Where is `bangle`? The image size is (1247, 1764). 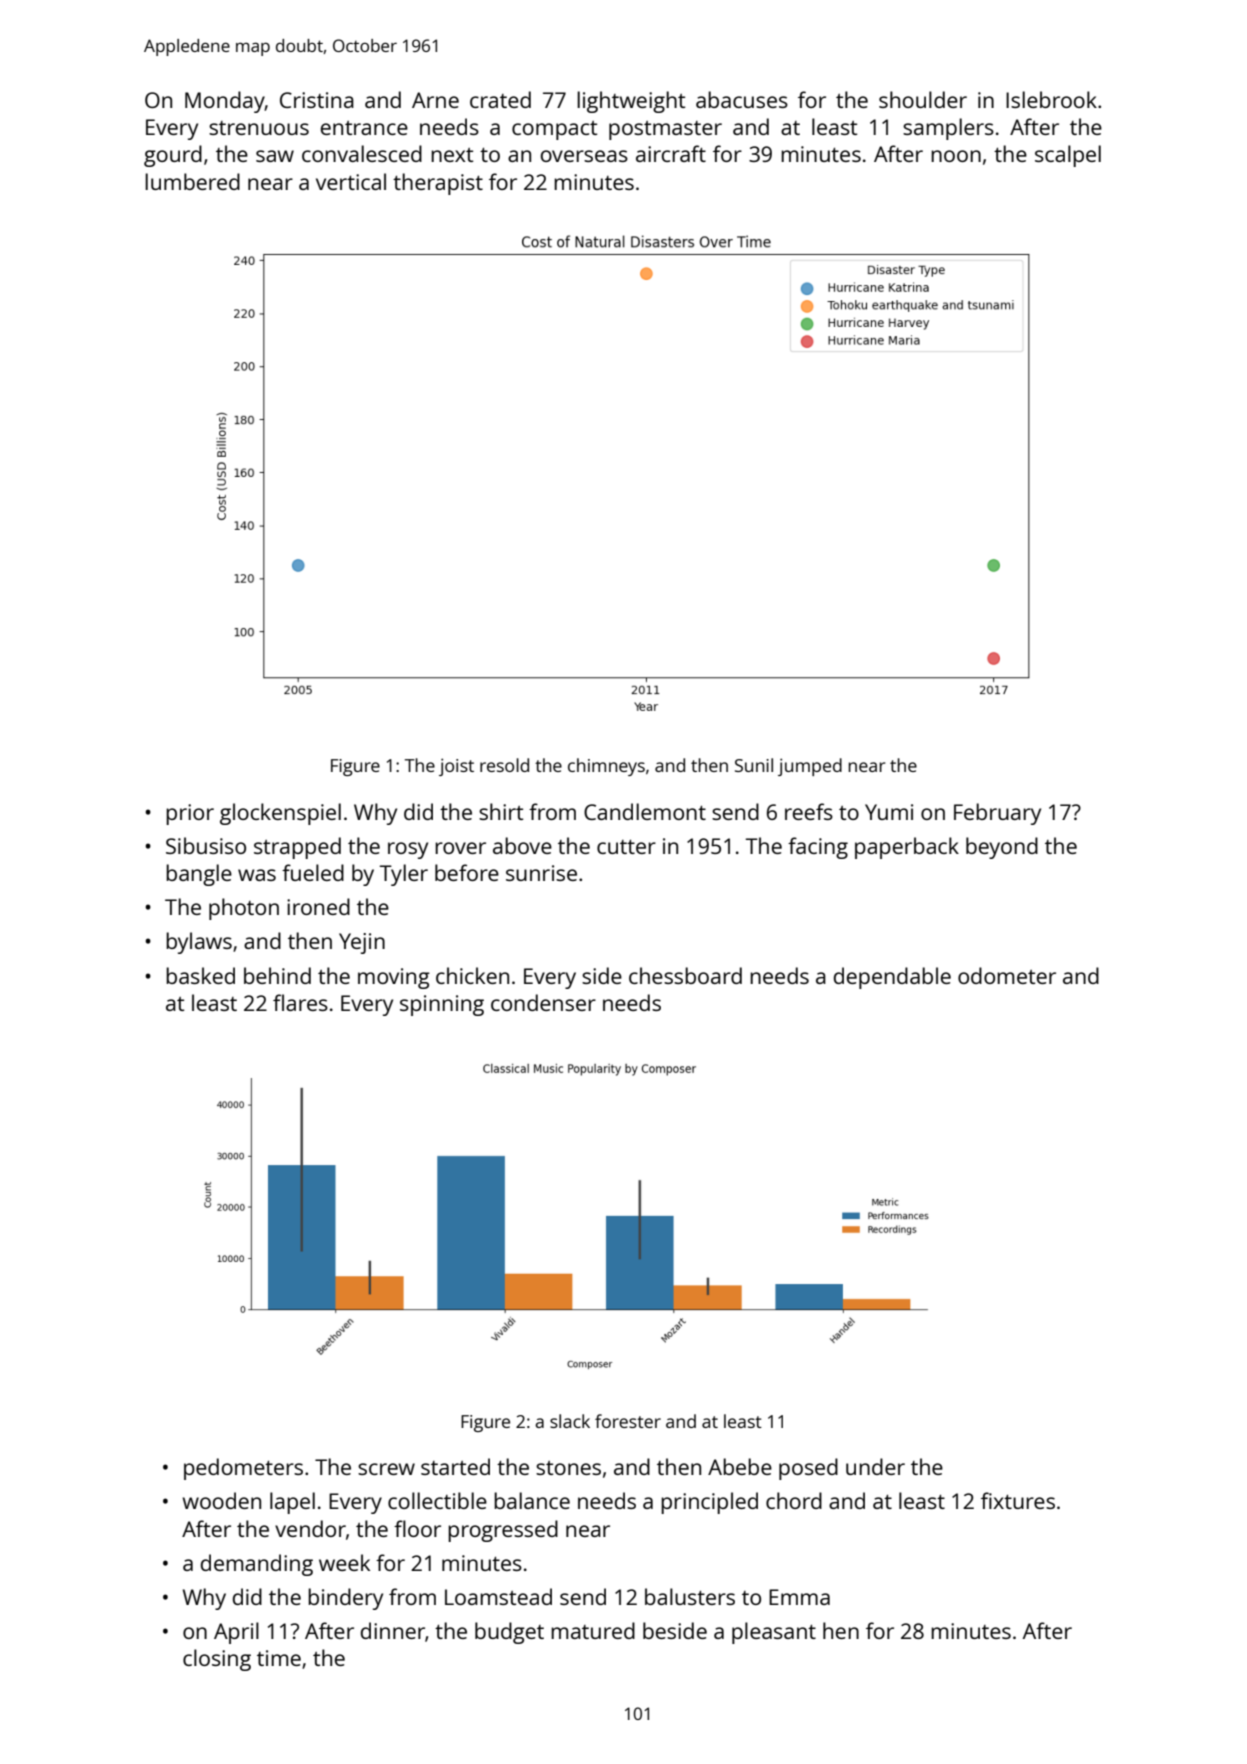 bangle is located at coordinates (199, 875).
